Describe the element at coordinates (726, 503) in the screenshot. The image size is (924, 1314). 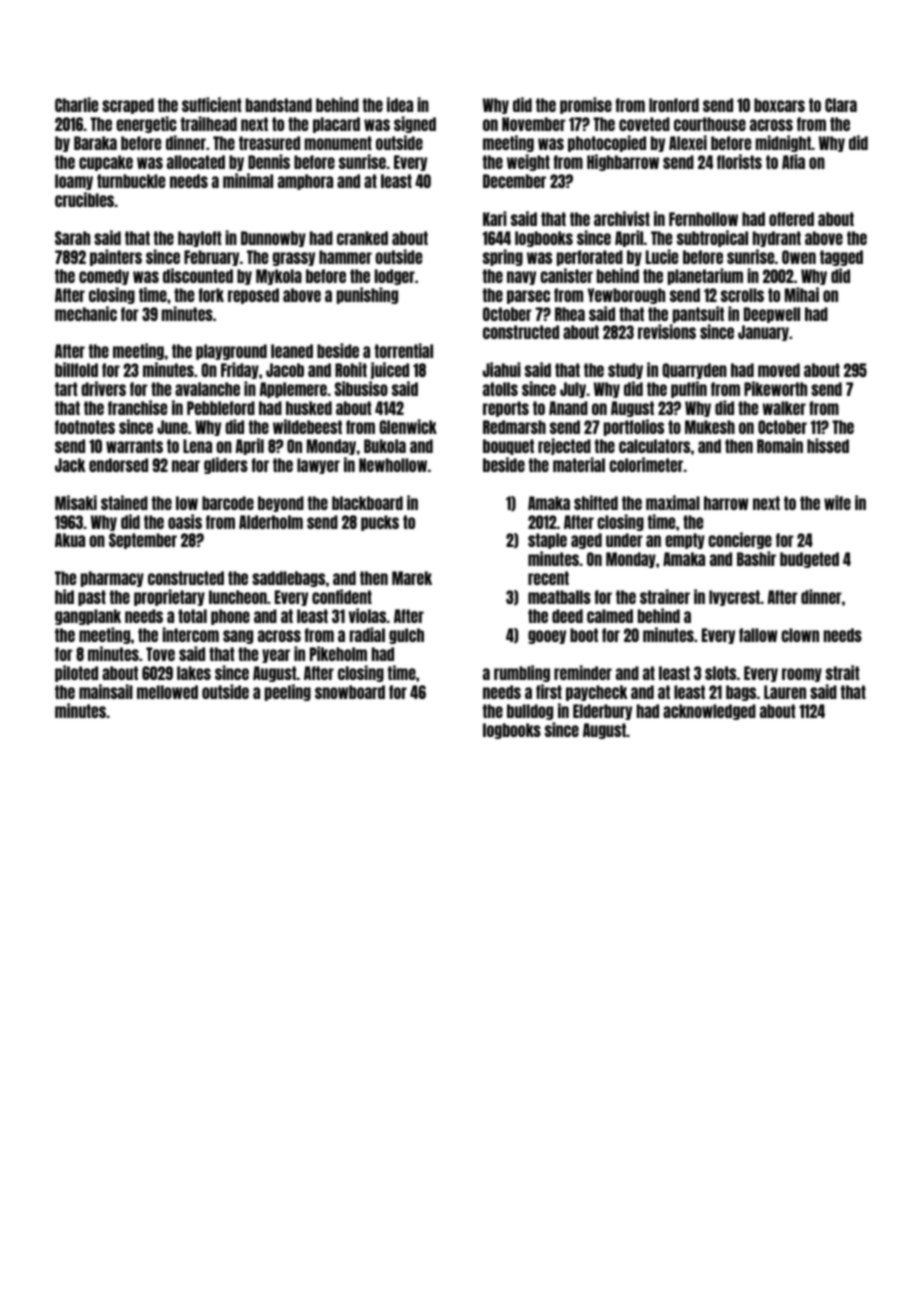
I see `harrow` at that location.
